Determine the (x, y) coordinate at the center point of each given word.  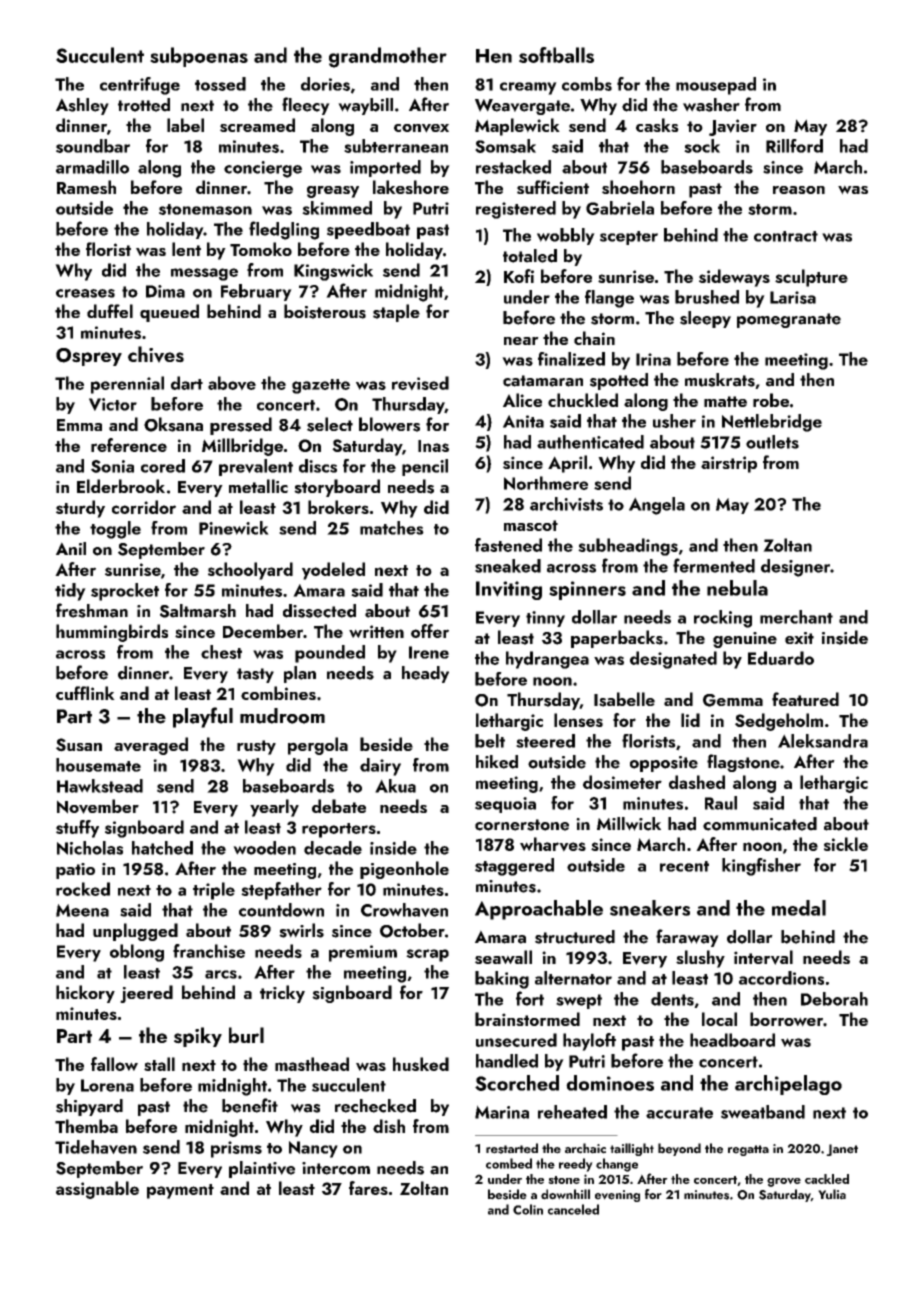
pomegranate (789, 320)
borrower (786, 1019)
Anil (71, 548)
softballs (556, 55)
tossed (220, 84)
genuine (745, 640)
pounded (330, 654)
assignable (97, 1190)
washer (711, 105)
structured (575, 937)
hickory (85, 994)
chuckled (583, 400)
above (232, 383)
